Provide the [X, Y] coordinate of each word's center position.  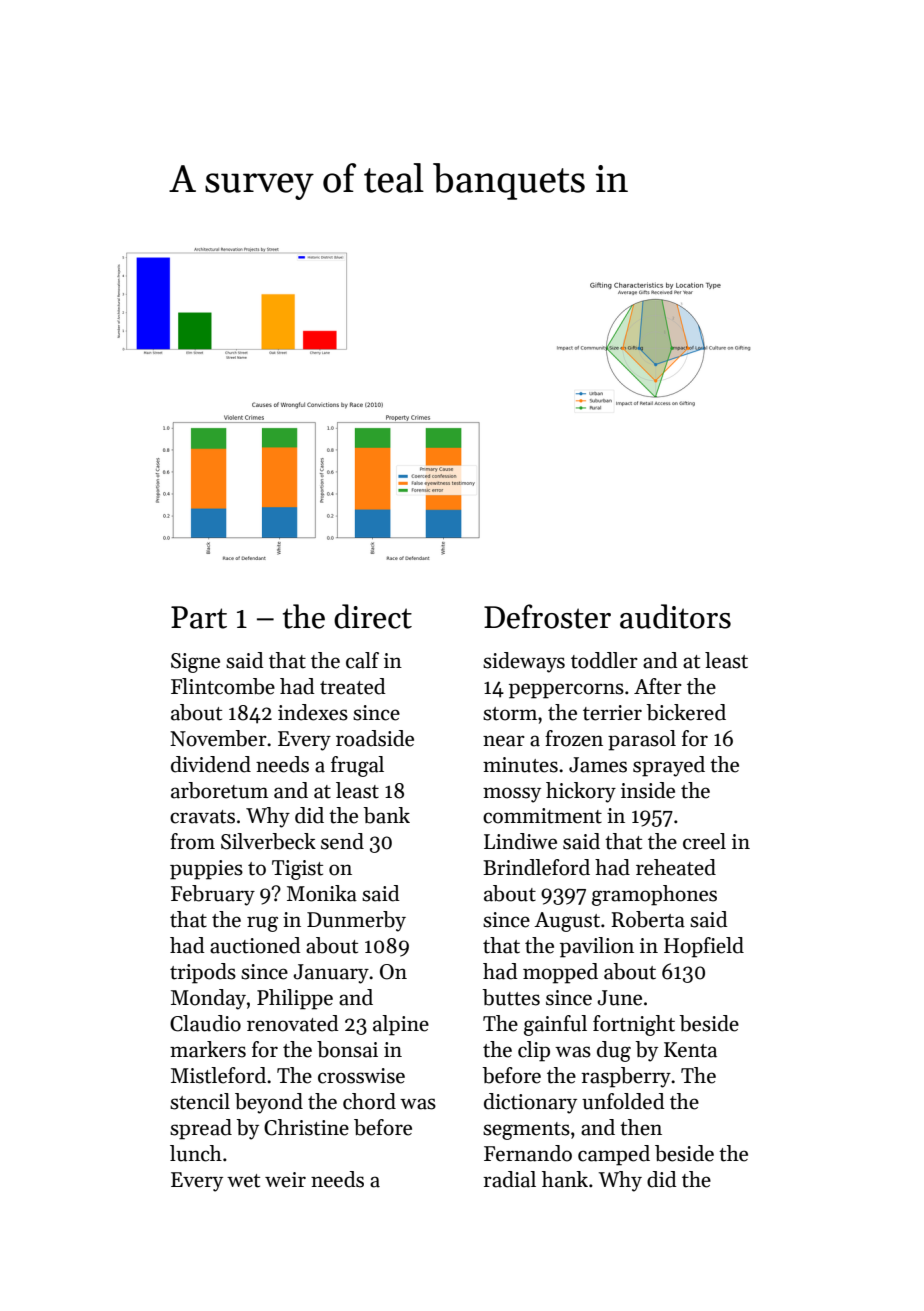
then [641, 1127]
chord [369, 1101]
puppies [206, 870]
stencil [200, 1101]
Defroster [547, 616]
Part [199, 617]
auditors [675, 616]
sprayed [669, 766]
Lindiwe [520, 841]
